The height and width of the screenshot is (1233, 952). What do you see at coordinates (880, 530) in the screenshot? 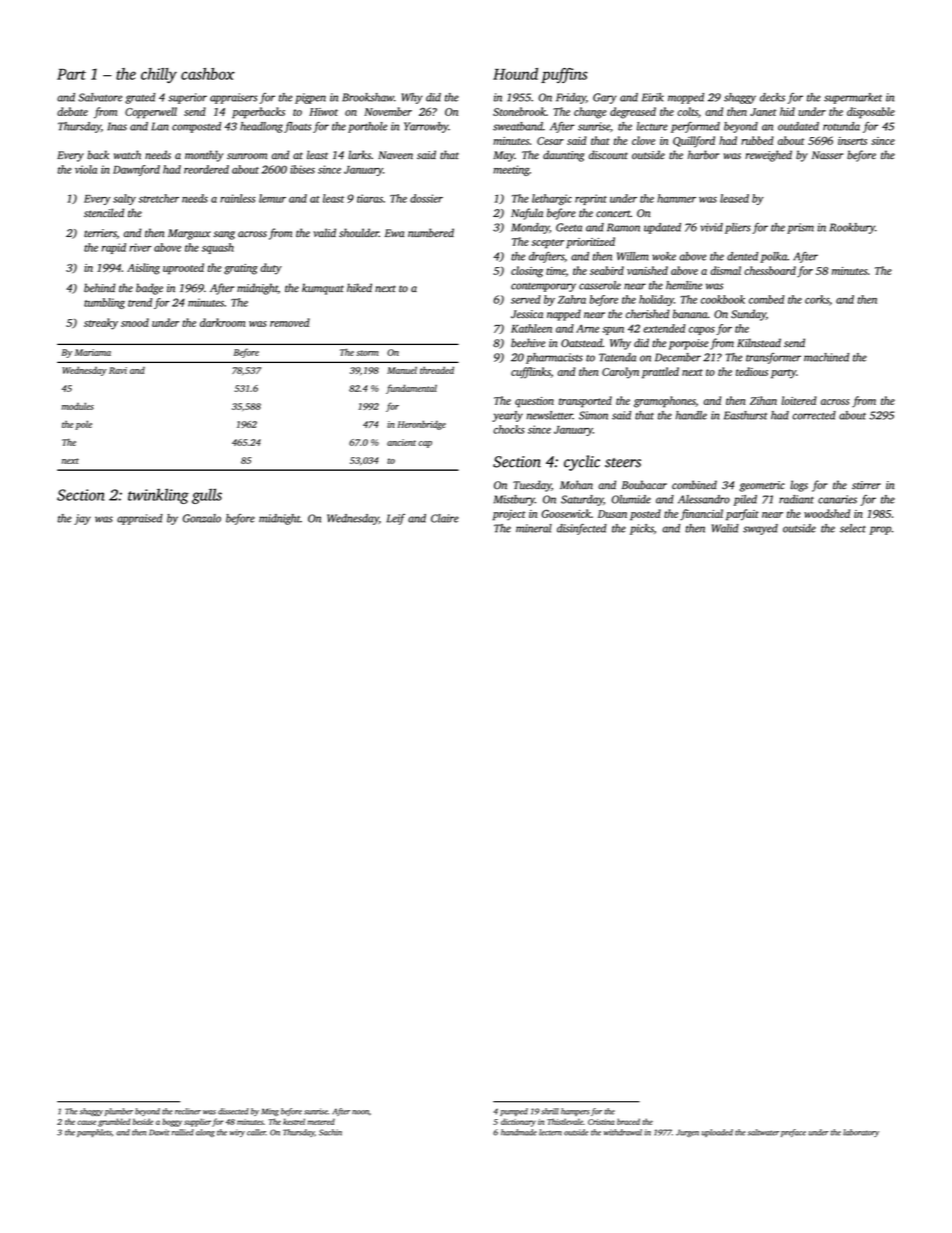
I see `prop` at bounding box center [880, 530].
